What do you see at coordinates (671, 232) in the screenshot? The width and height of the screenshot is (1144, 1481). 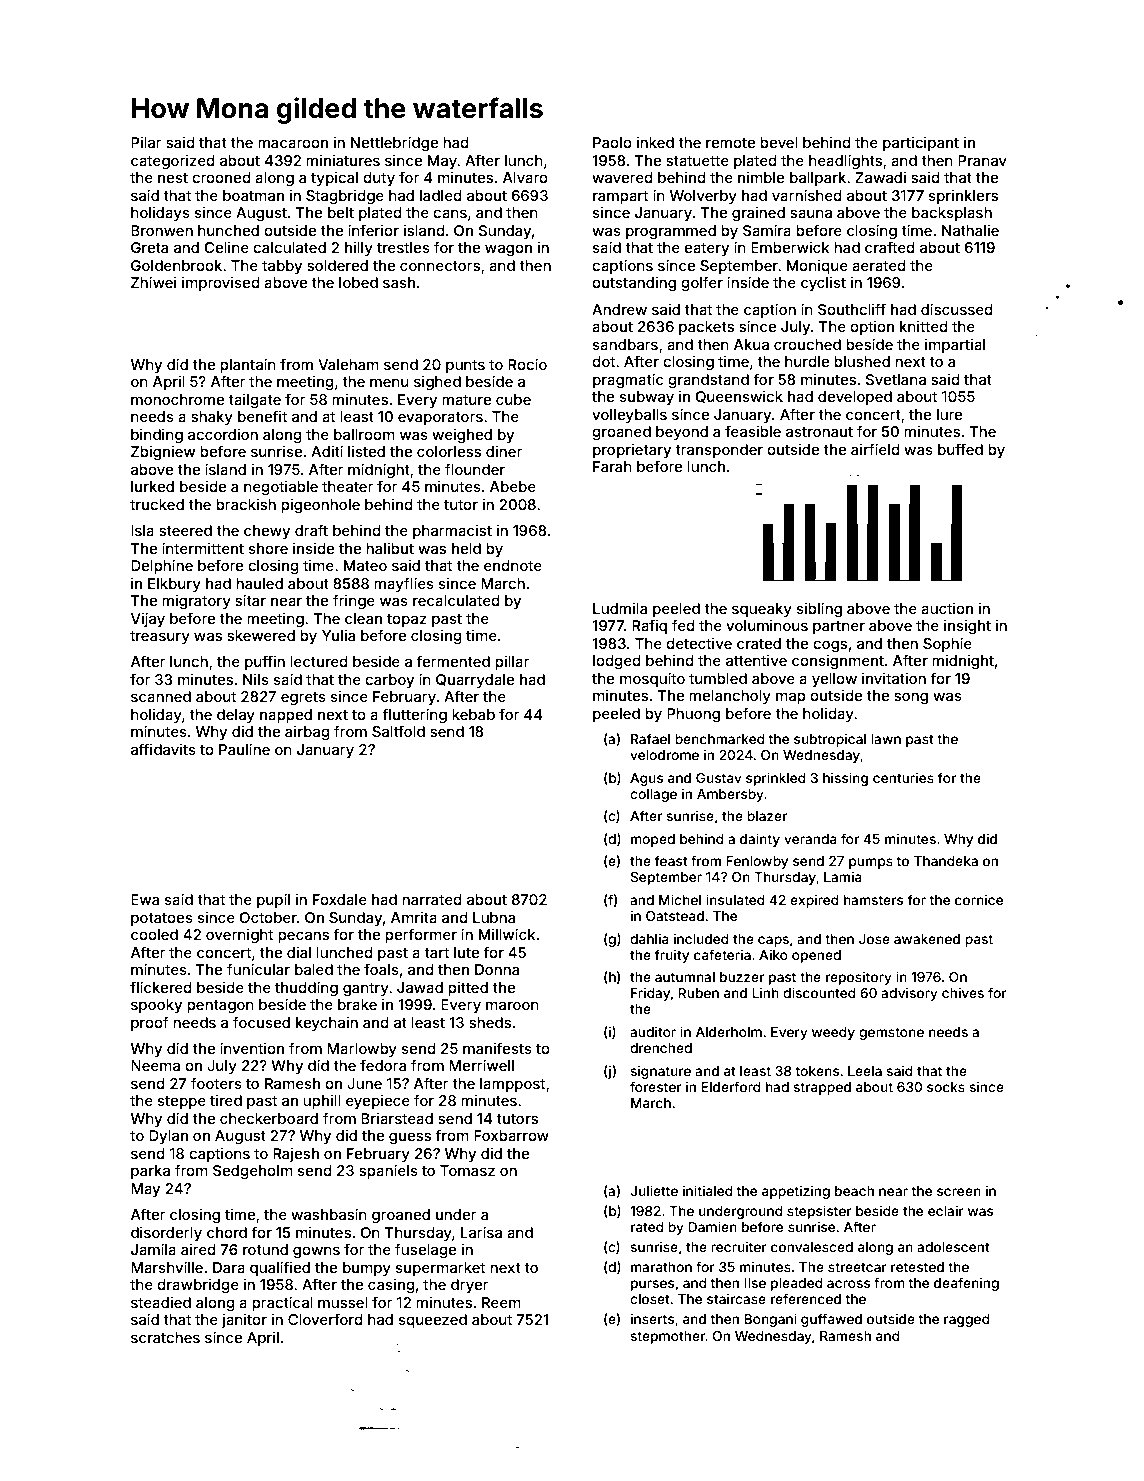 I see `programmed` at bounding box center [671, 232].
